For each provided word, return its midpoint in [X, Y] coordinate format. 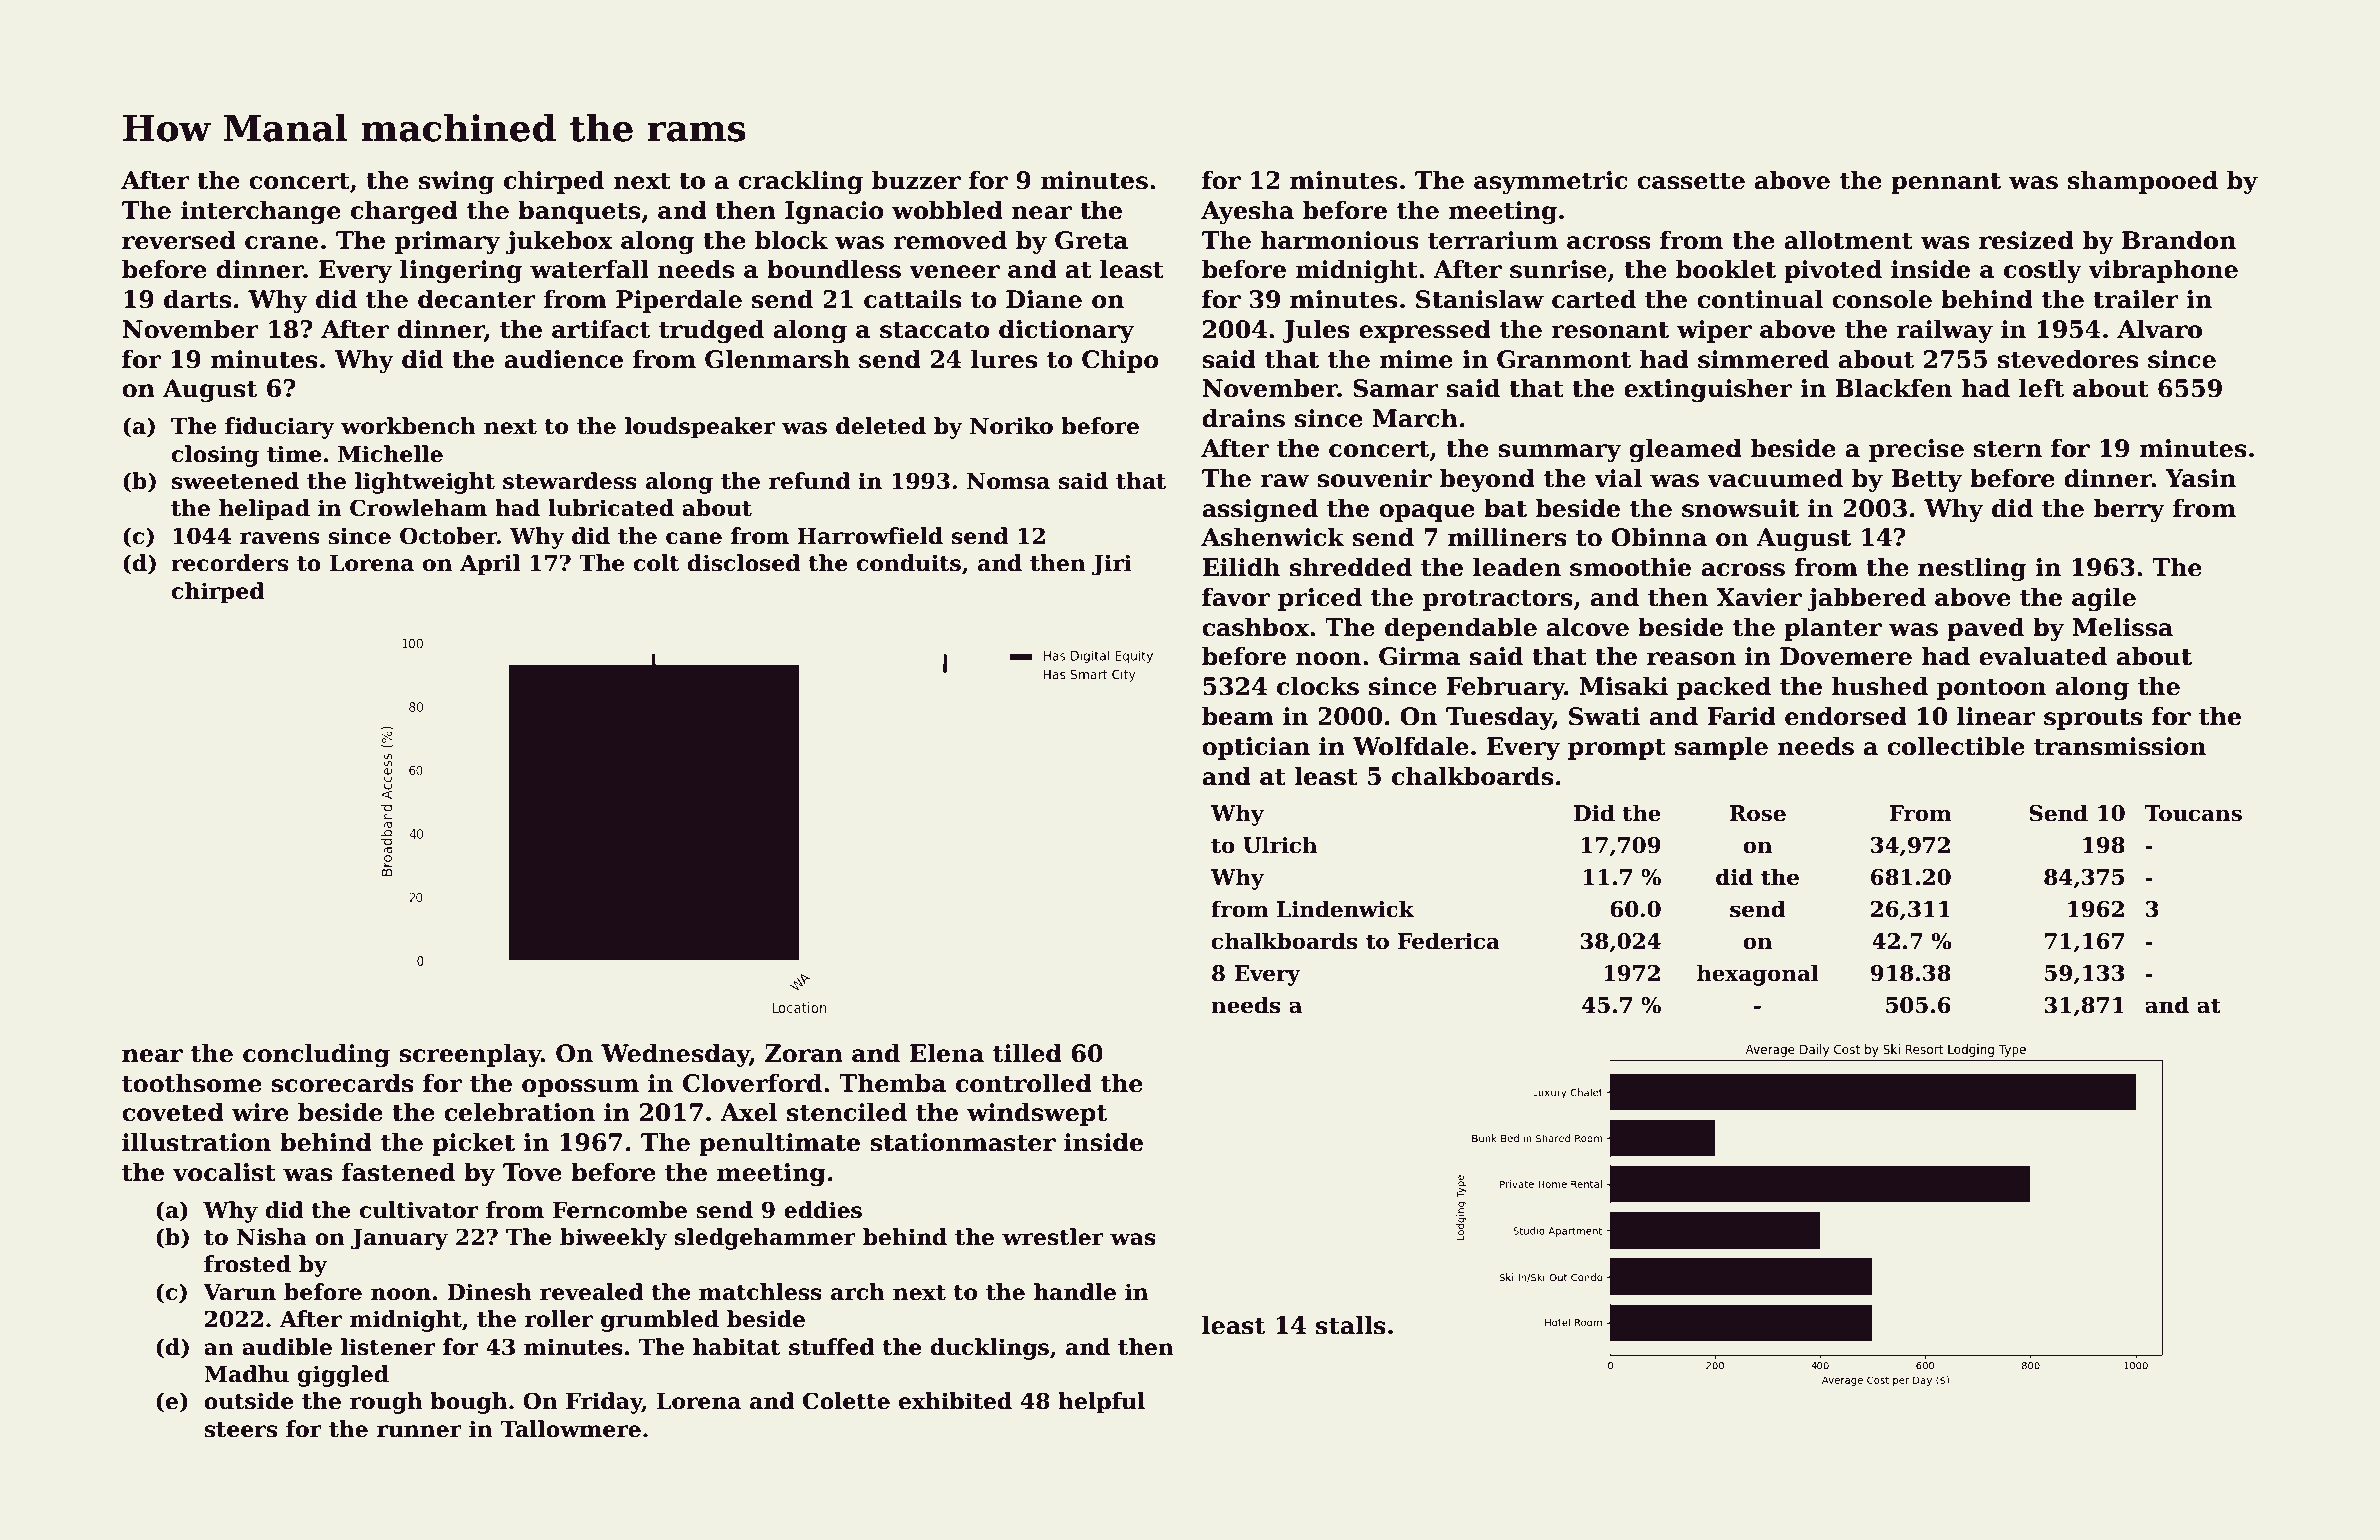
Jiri [1112, 565]
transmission [2120, 746]
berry [2129, 510]
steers [240, 1430]
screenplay [470, 1055]
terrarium [1493, 240]
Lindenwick [1345, 909]
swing [456, 182]
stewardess [570, 481]
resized [2026, 240]
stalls [1351, 1325]
